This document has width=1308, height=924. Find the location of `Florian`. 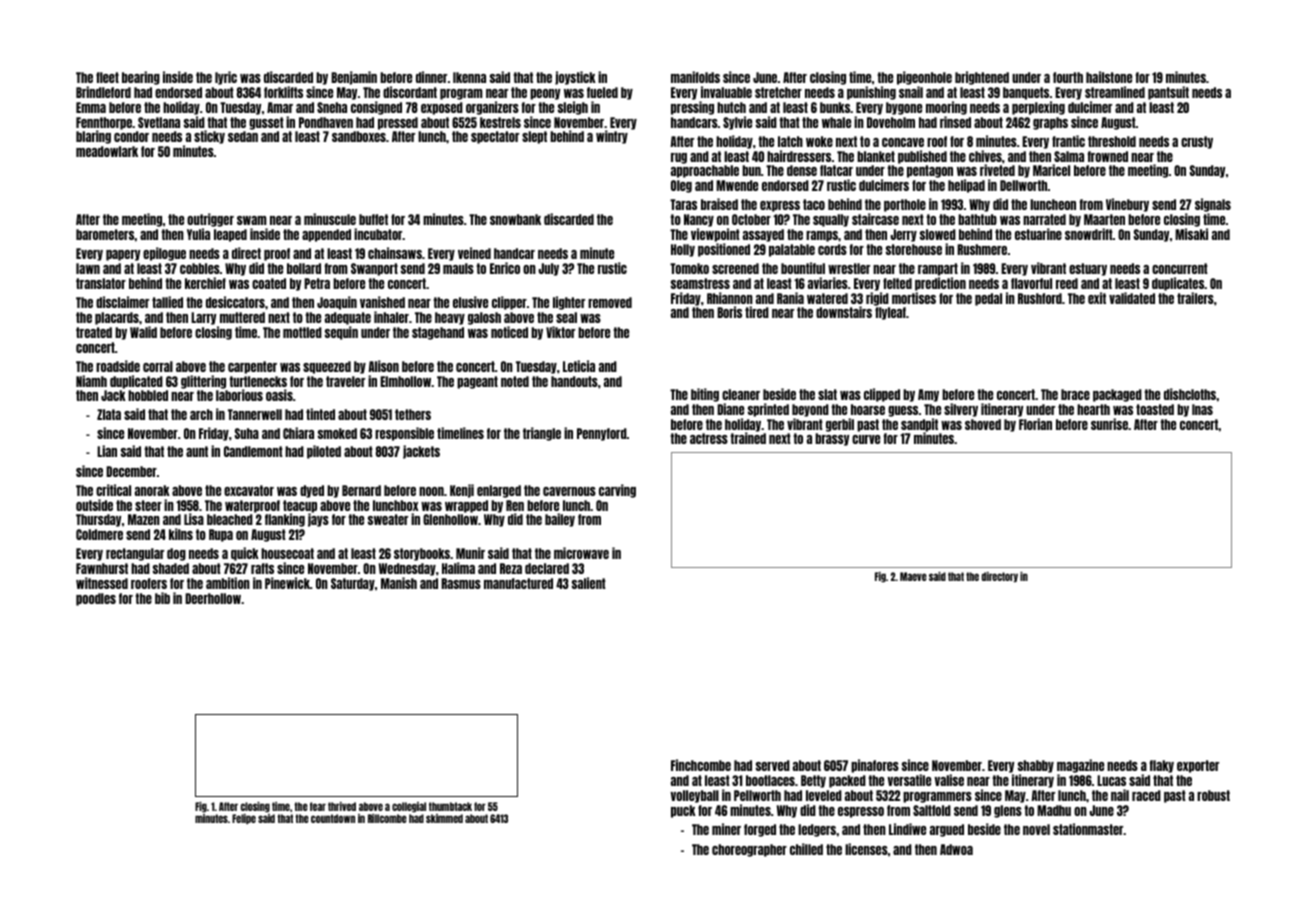

Florian is located at coordinates (1035, 424).
